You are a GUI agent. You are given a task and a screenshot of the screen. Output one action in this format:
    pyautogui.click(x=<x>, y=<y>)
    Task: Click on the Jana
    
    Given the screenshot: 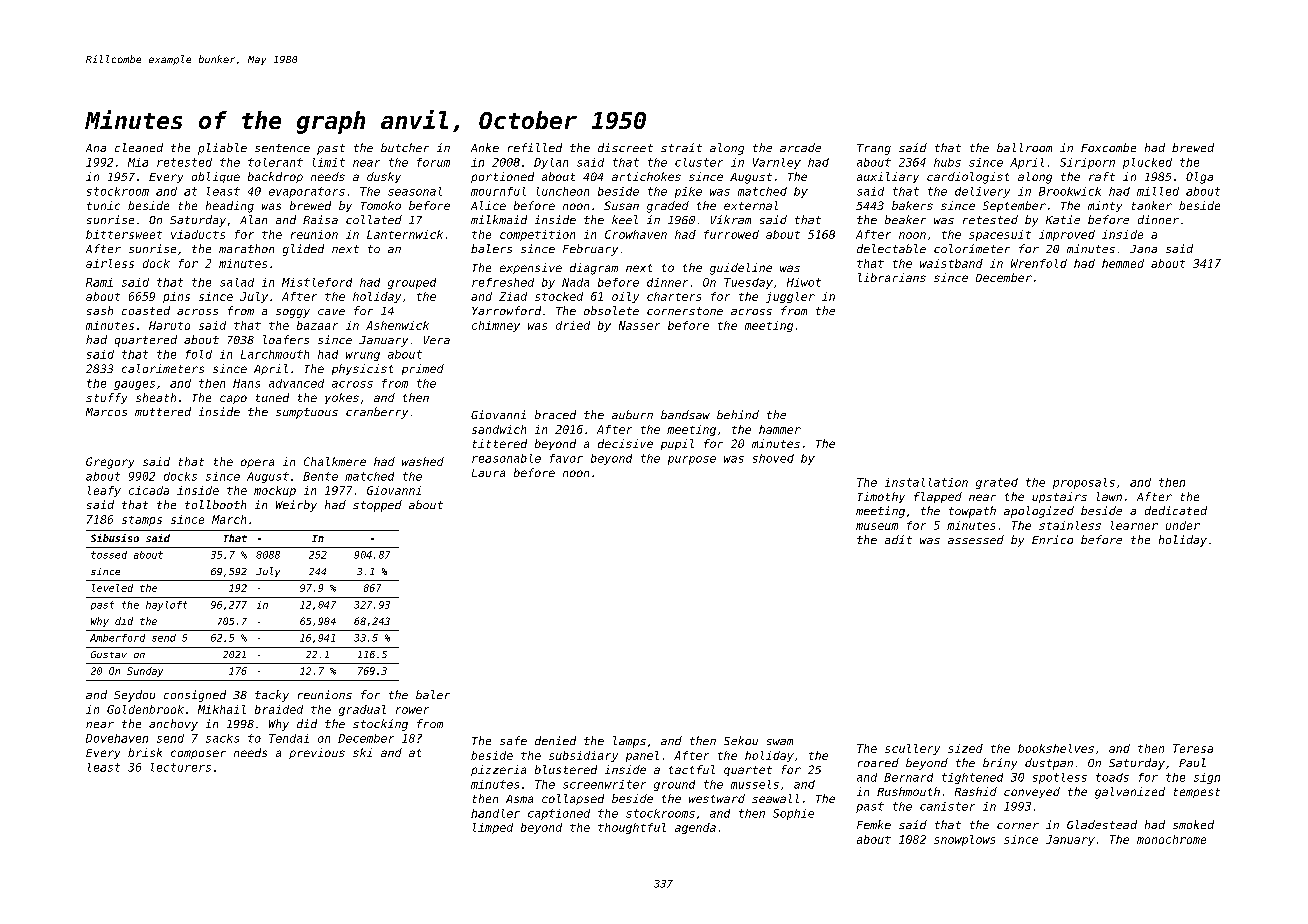 What is the action you would take?
    pyautogui.click(x=1143, y=249)
